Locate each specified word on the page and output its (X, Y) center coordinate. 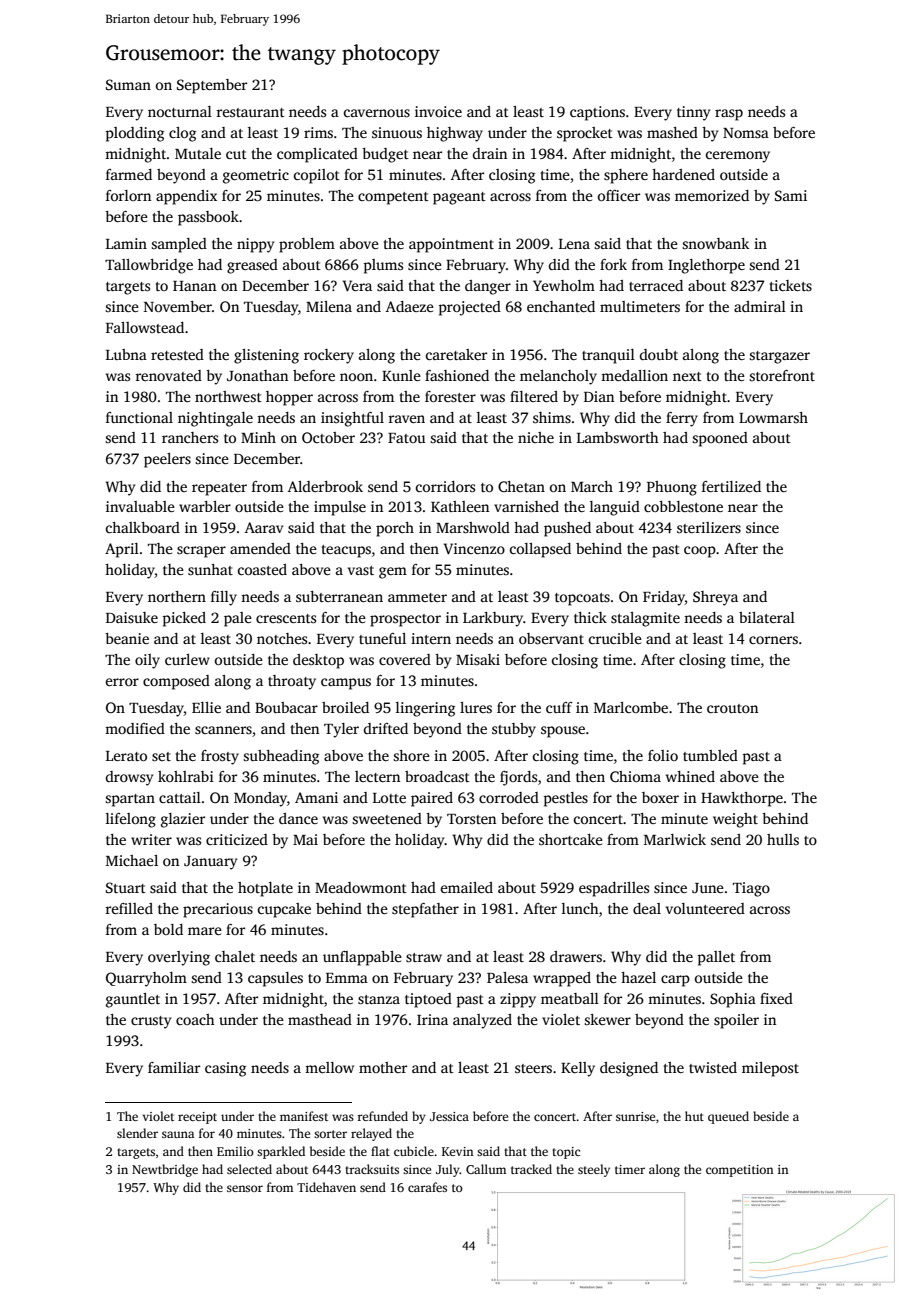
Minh (258, 437)
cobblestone (683, 506)
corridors (445, 486)
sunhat (210, 569)
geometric (256, 176)
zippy (518, 1000)
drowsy (129, 778)
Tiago (751, 889)
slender (137, 1133)
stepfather (425, 910)
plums (383, 266)
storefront (782, 375)
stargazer (779, 357)
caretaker (456, 354)
